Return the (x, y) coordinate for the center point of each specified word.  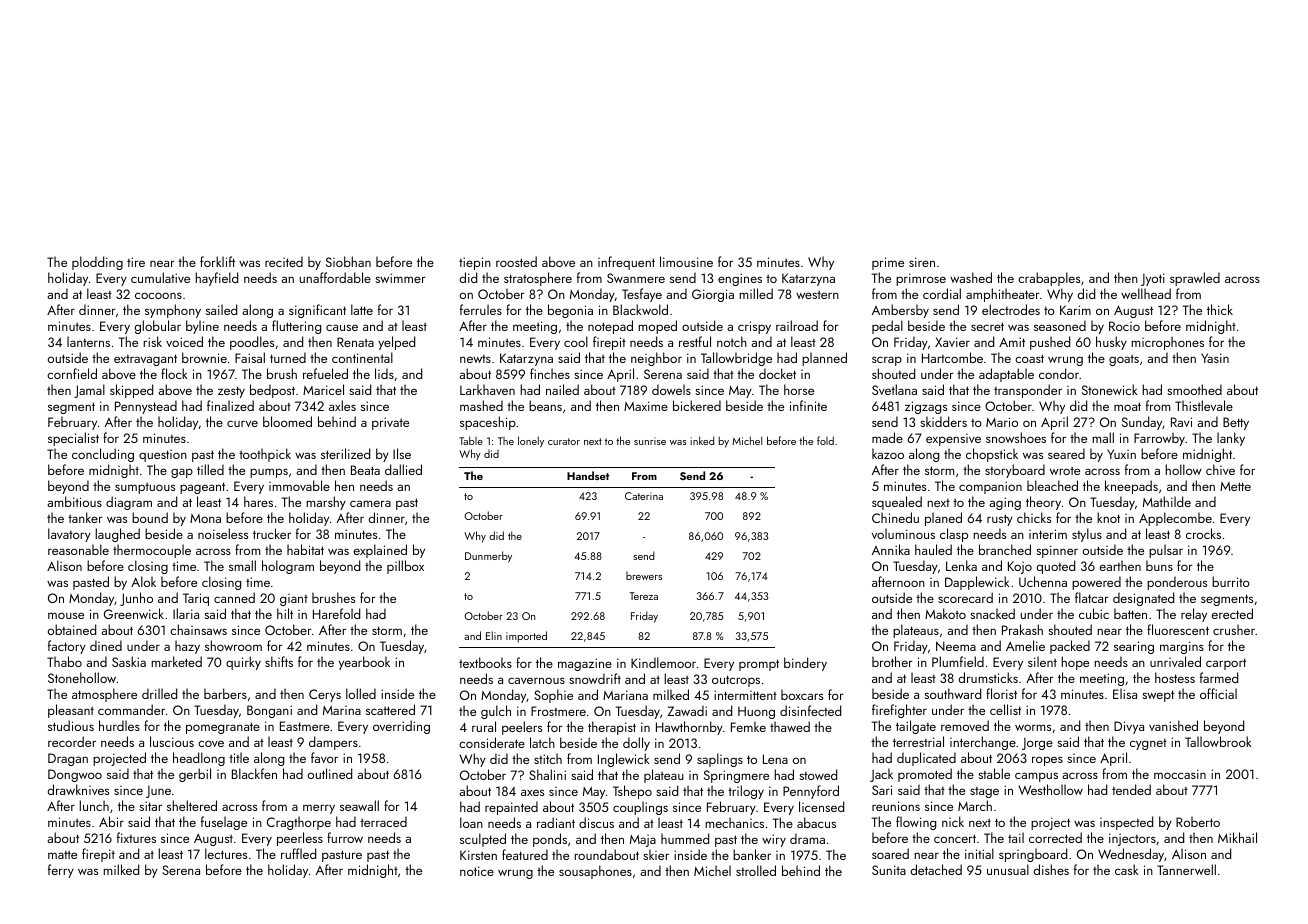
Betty (1236, 423)
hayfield (216, 279)
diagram (129, 503)
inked (702, 440)
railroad (797, 325)
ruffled (298, 853)
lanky (1231, 439)
